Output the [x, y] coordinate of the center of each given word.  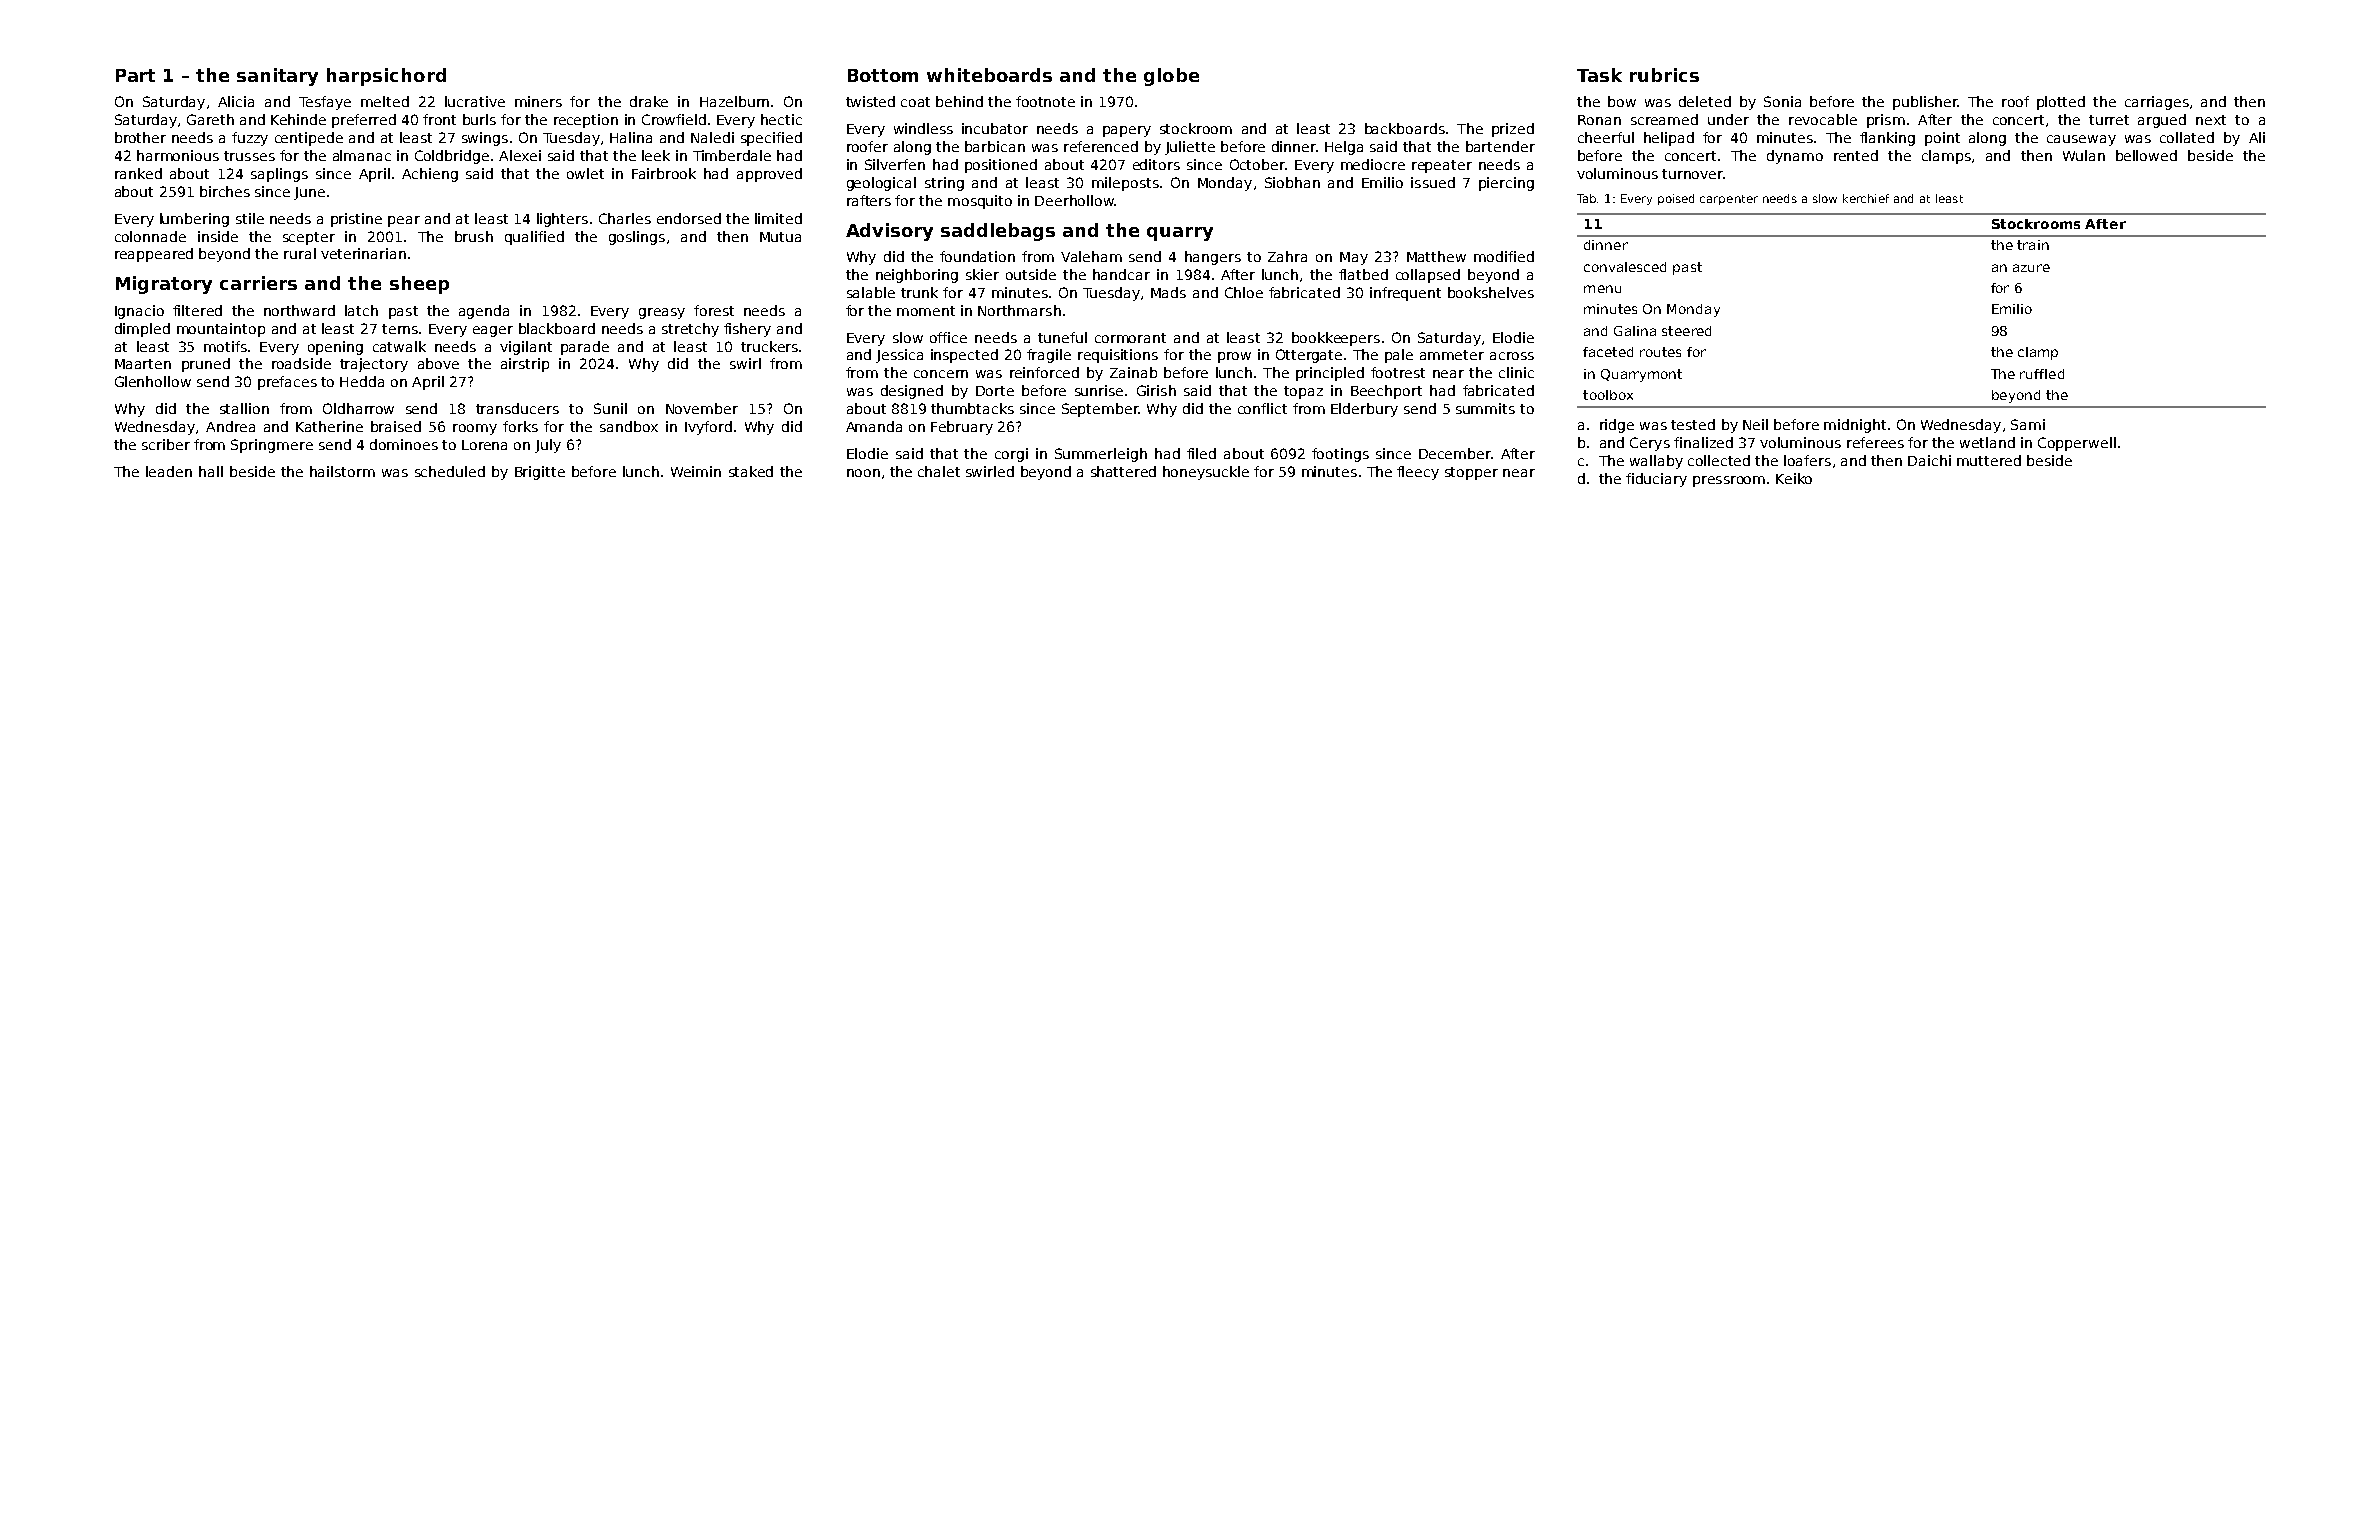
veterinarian [363, 253]
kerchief [1866, 198]
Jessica [899, 356]
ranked [138, 173]
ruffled [2042, 374]
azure [2031, 268]
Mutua [780, 237]
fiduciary [1656, 480]
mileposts [1125, 184]
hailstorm [342, 471]
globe [1171, 77]
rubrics [1664, 75]
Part [135, 75]
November [702, 408]
